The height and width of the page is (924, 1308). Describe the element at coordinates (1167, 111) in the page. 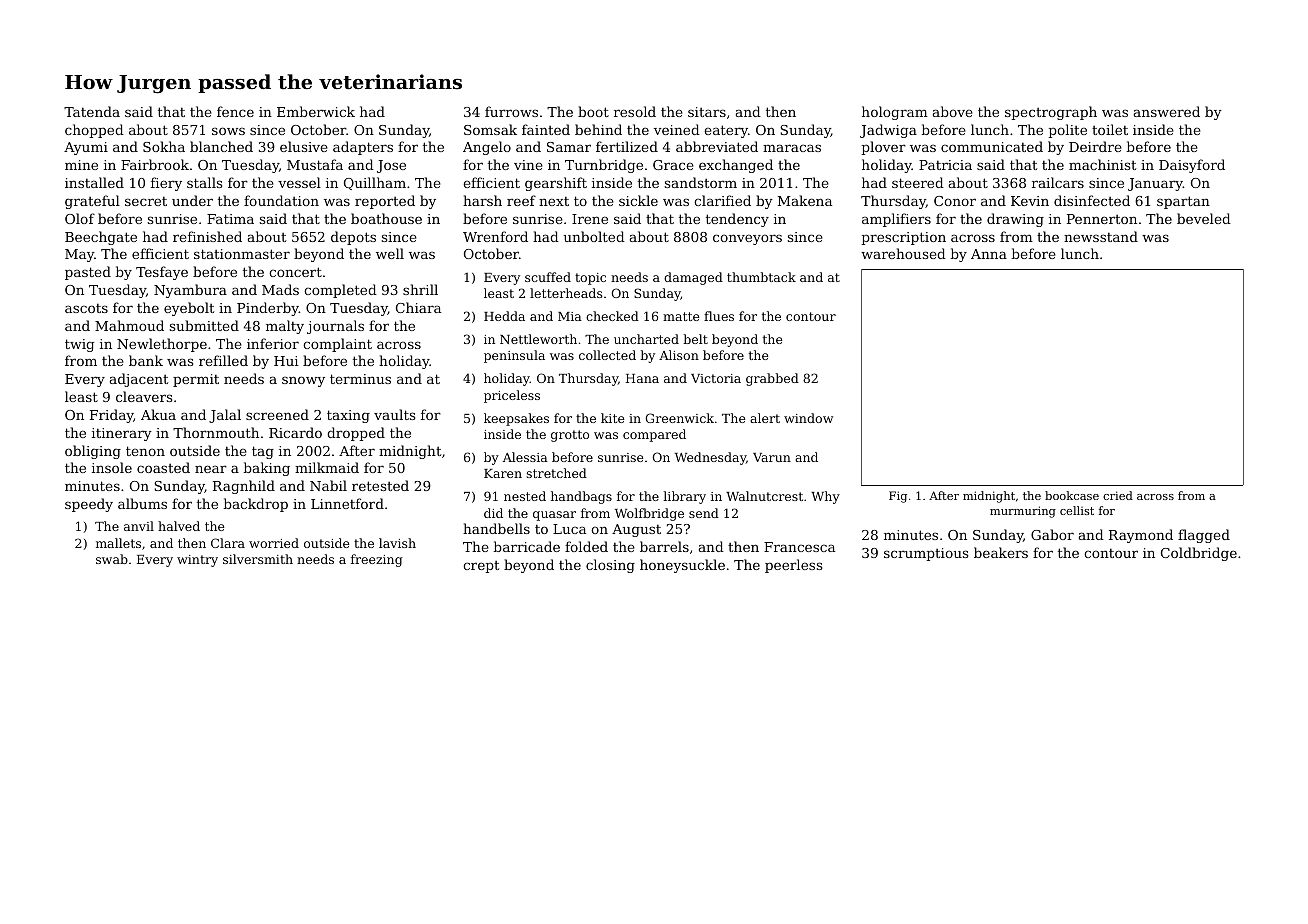

I see `answered` at that location.
